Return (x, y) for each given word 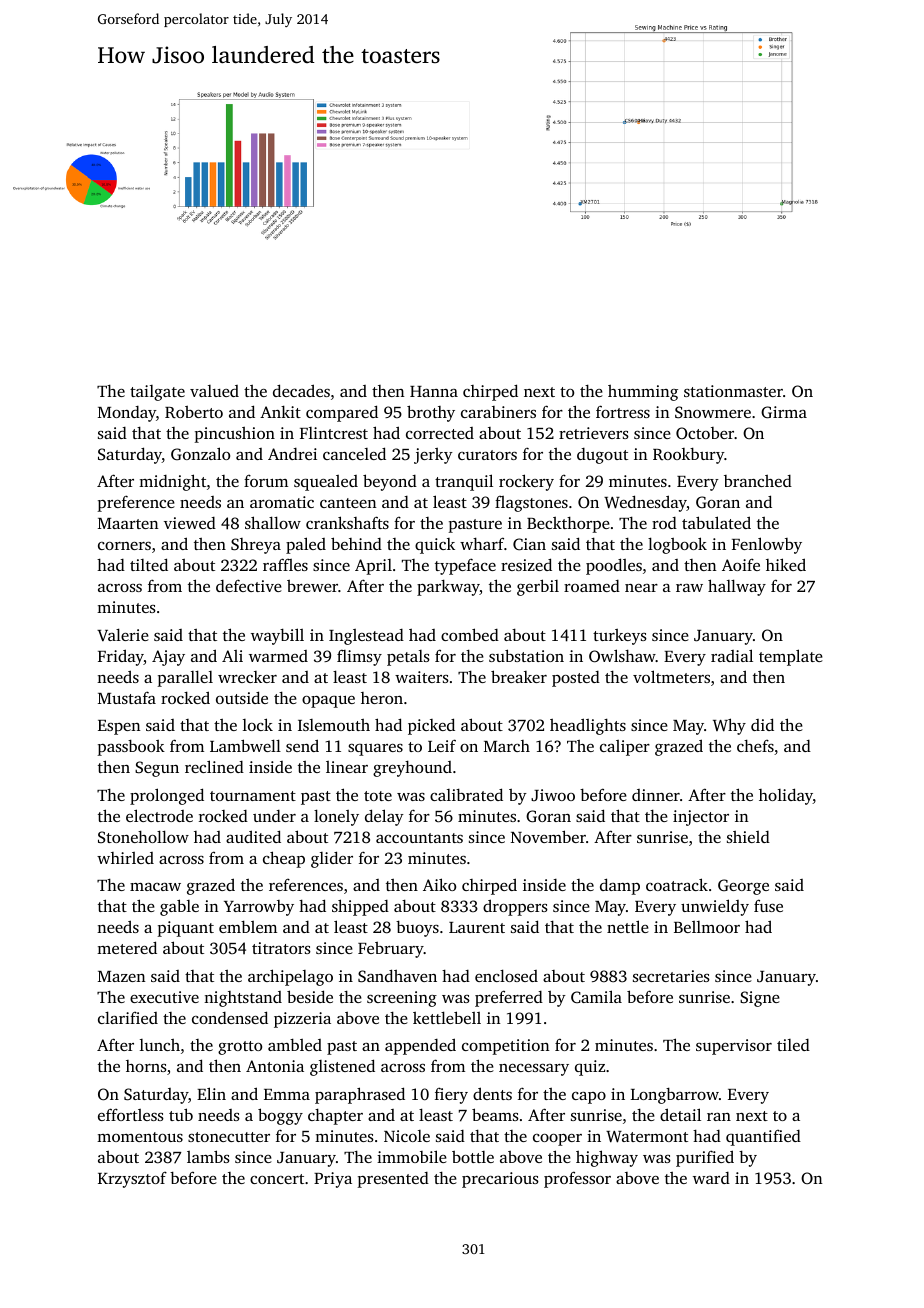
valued (214, 391)
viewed (190, 523)
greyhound (412, 769)
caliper (625, 748)
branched (758, 481)
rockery (526, 482)
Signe (760, 999)
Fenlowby (767, 545)
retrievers (594, 433)
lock (258, 724)
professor (577, 1179)
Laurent (477, 927)
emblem (248, 926)
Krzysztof (132, 1180)
